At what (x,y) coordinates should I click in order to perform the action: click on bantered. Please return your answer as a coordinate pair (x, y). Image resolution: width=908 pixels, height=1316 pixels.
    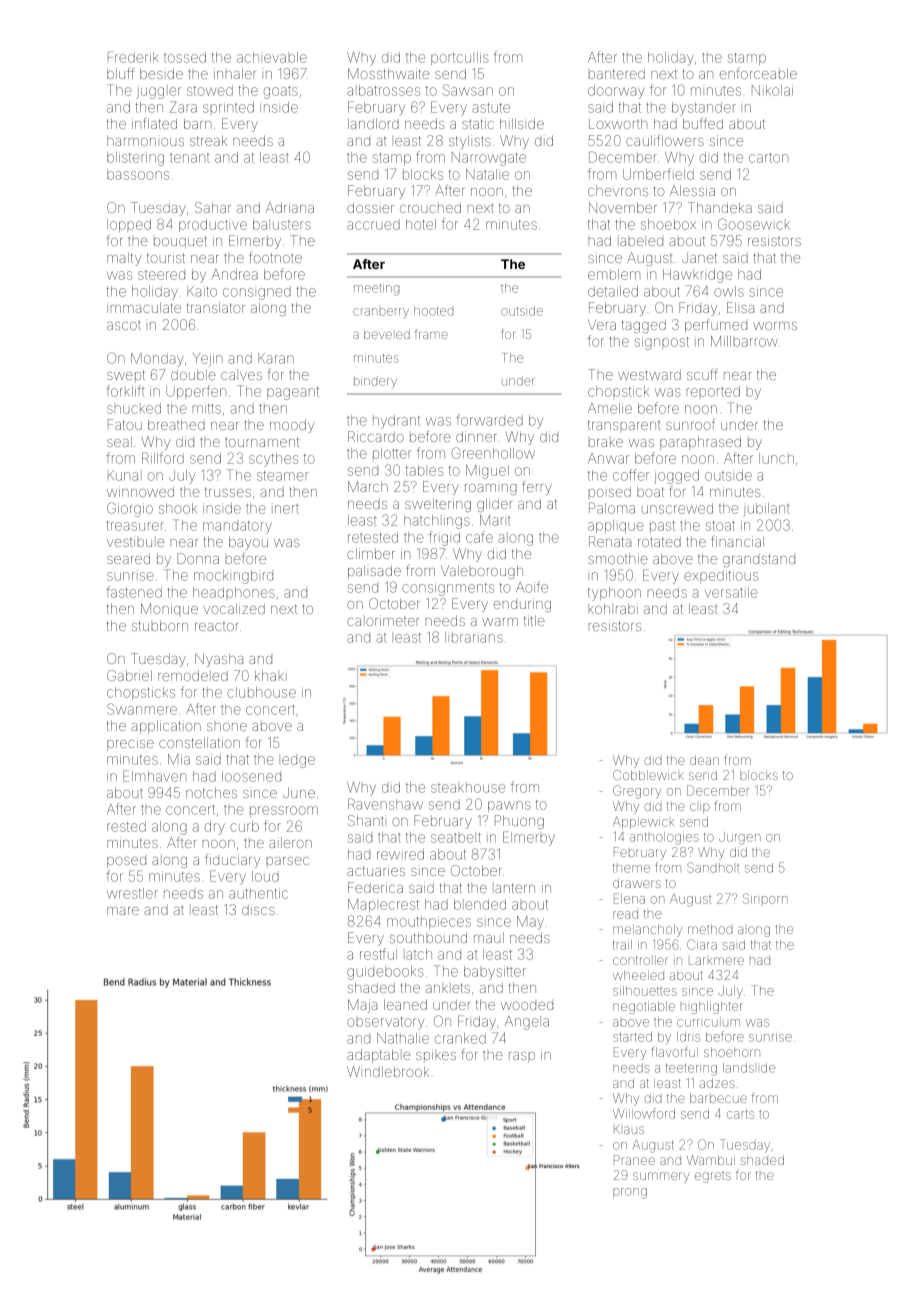
    Looking at the image, I should click on (616, 74).
